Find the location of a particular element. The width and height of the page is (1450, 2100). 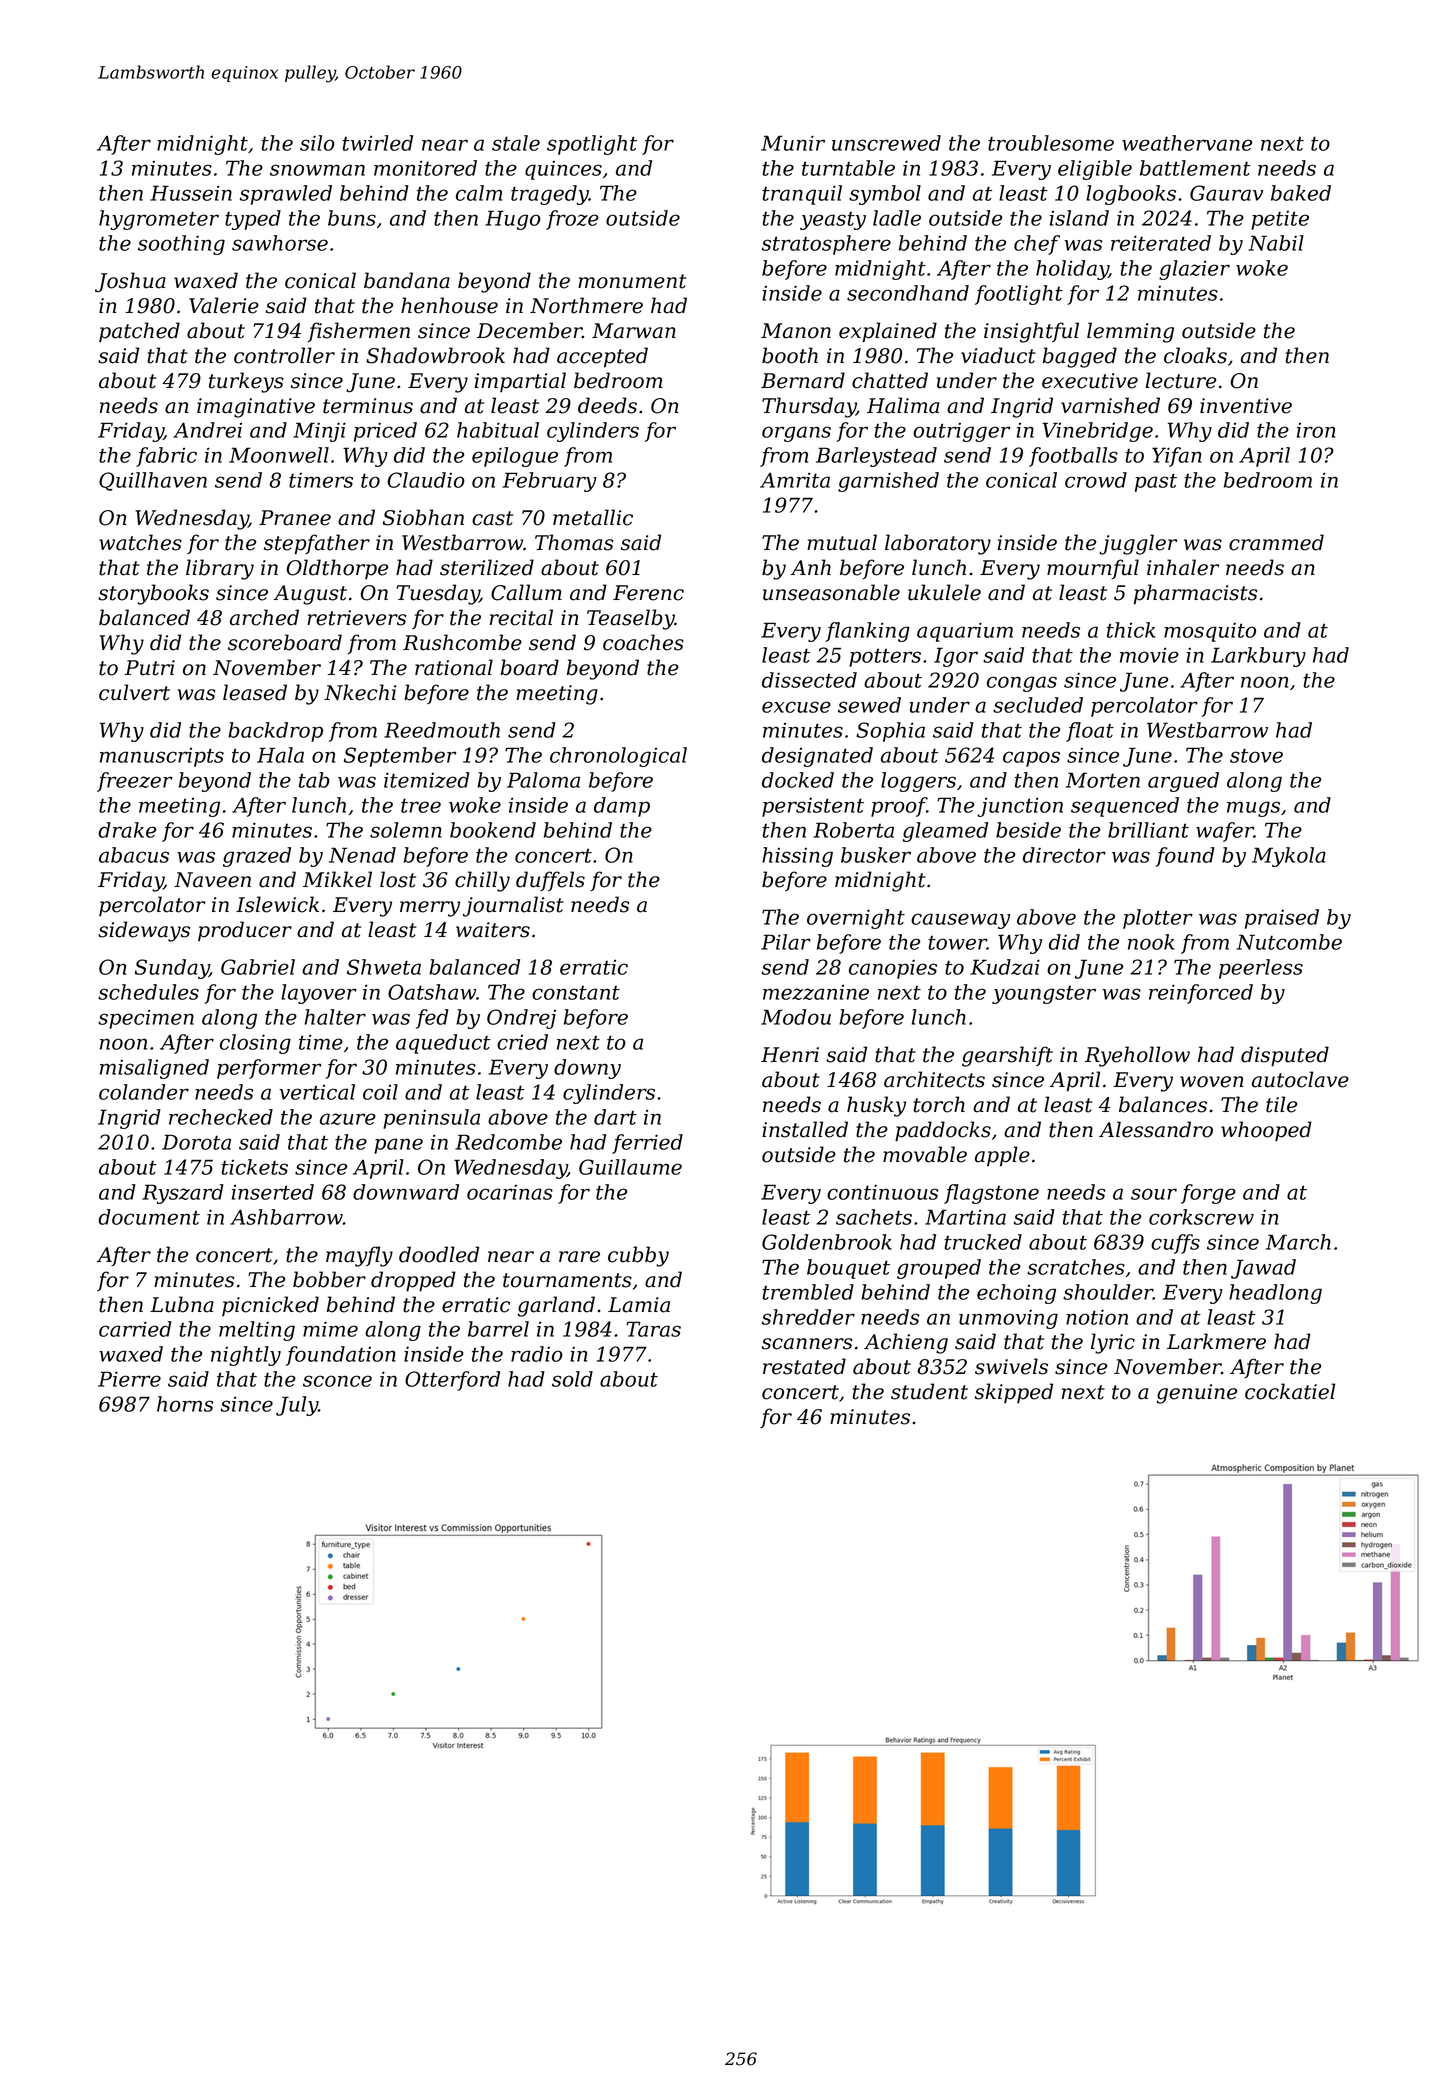

hissing is located at coordinates (797, 857).
